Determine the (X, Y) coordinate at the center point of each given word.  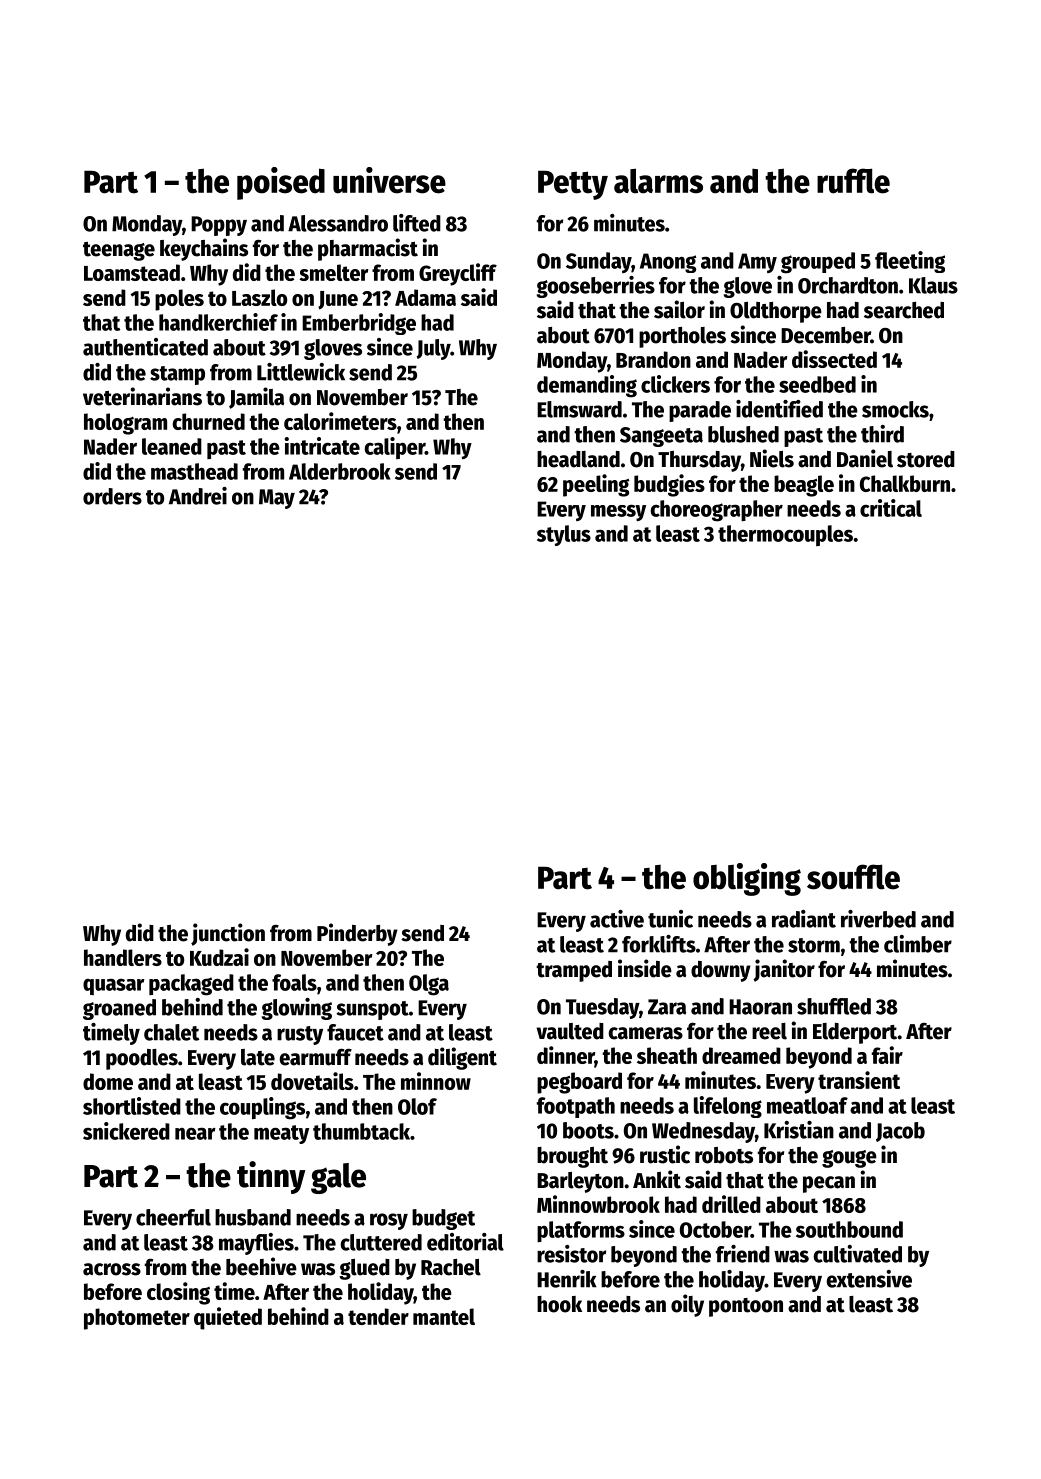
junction (228, 934)
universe (389, 180)
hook (559, 1304)
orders (112, 496)
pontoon (746, 1307)
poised (281, 183)
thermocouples (785, 535)
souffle (853, 877)
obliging (747, 879)
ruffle (853, 181)
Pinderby (357, 934)
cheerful (173, 1217)
